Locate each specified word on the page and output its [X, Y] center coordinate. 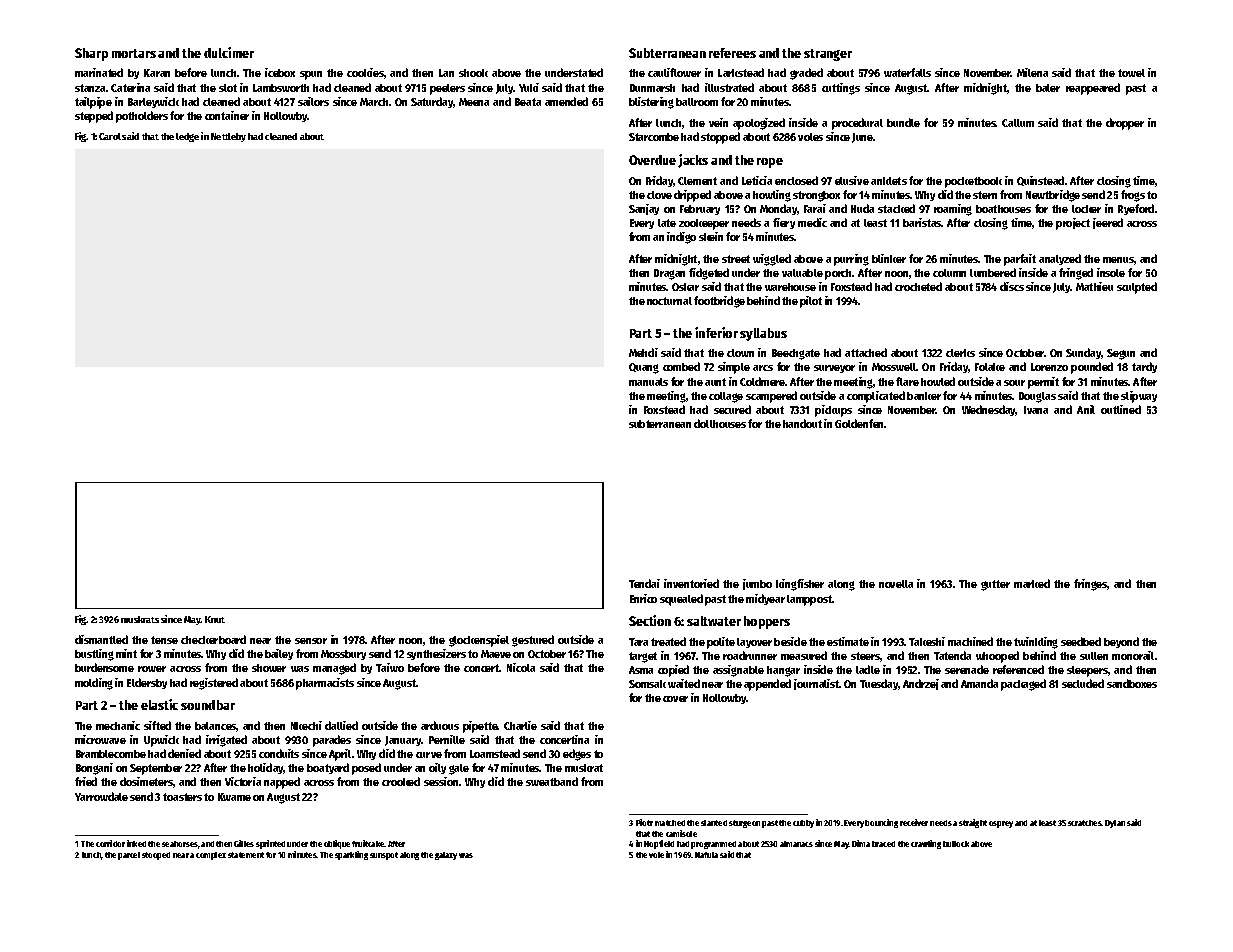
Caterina [130, 87]
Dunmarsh [652, 88]
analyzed [1060, 259]
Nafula [706, 855]
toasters [182, 797]
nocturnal [669, 301]
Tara [638, 642]
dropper [1125, 124]
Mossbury [343, 655]
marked [1032, 583]
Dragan [669, 274]
